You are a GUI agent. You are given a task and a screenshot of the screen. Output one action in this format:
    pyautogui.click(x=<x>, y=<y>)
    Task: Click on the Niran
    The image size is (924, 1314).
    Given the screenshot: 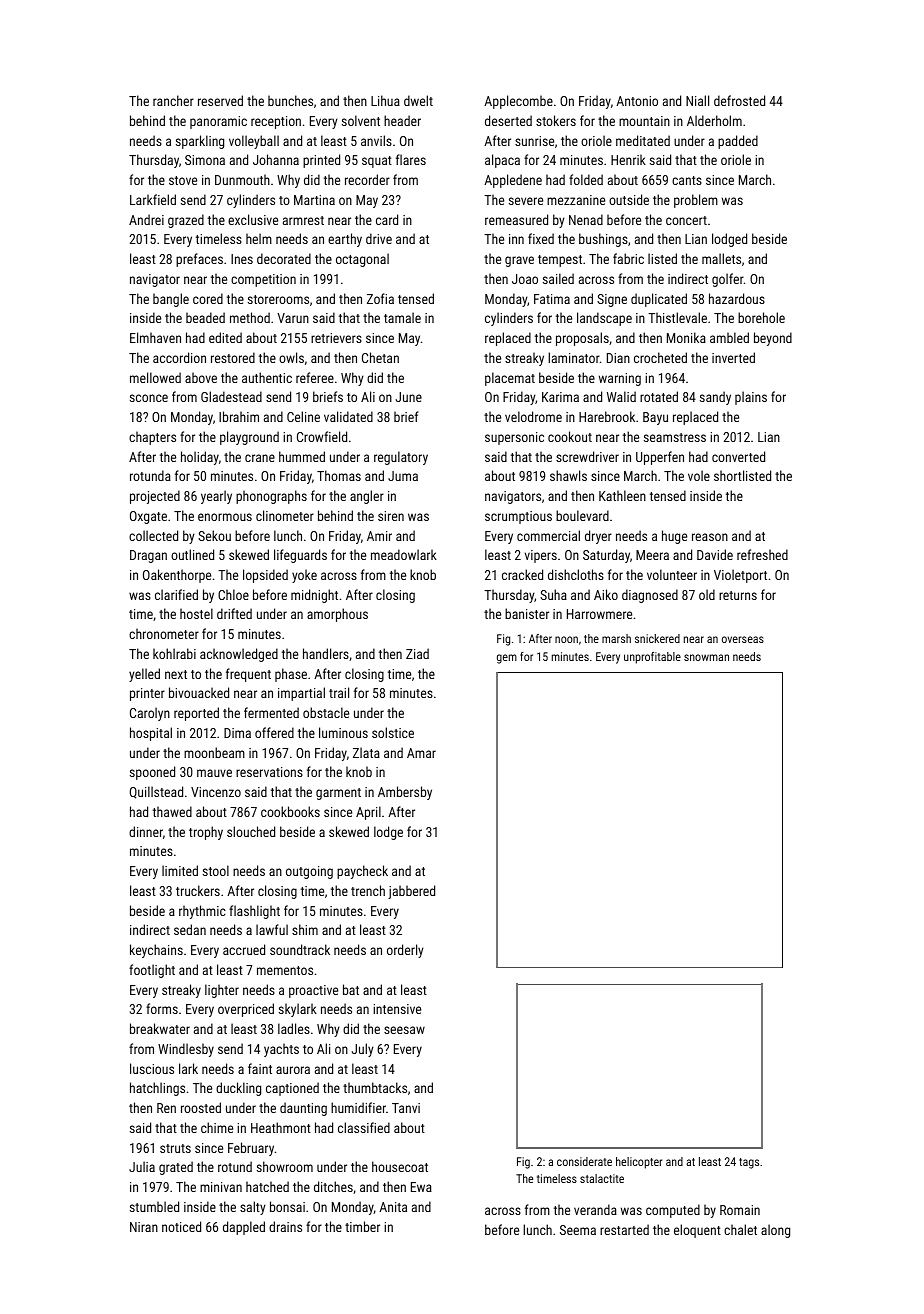 What is the action you would take?
    pyautogui.click(x=144, y=1227)
